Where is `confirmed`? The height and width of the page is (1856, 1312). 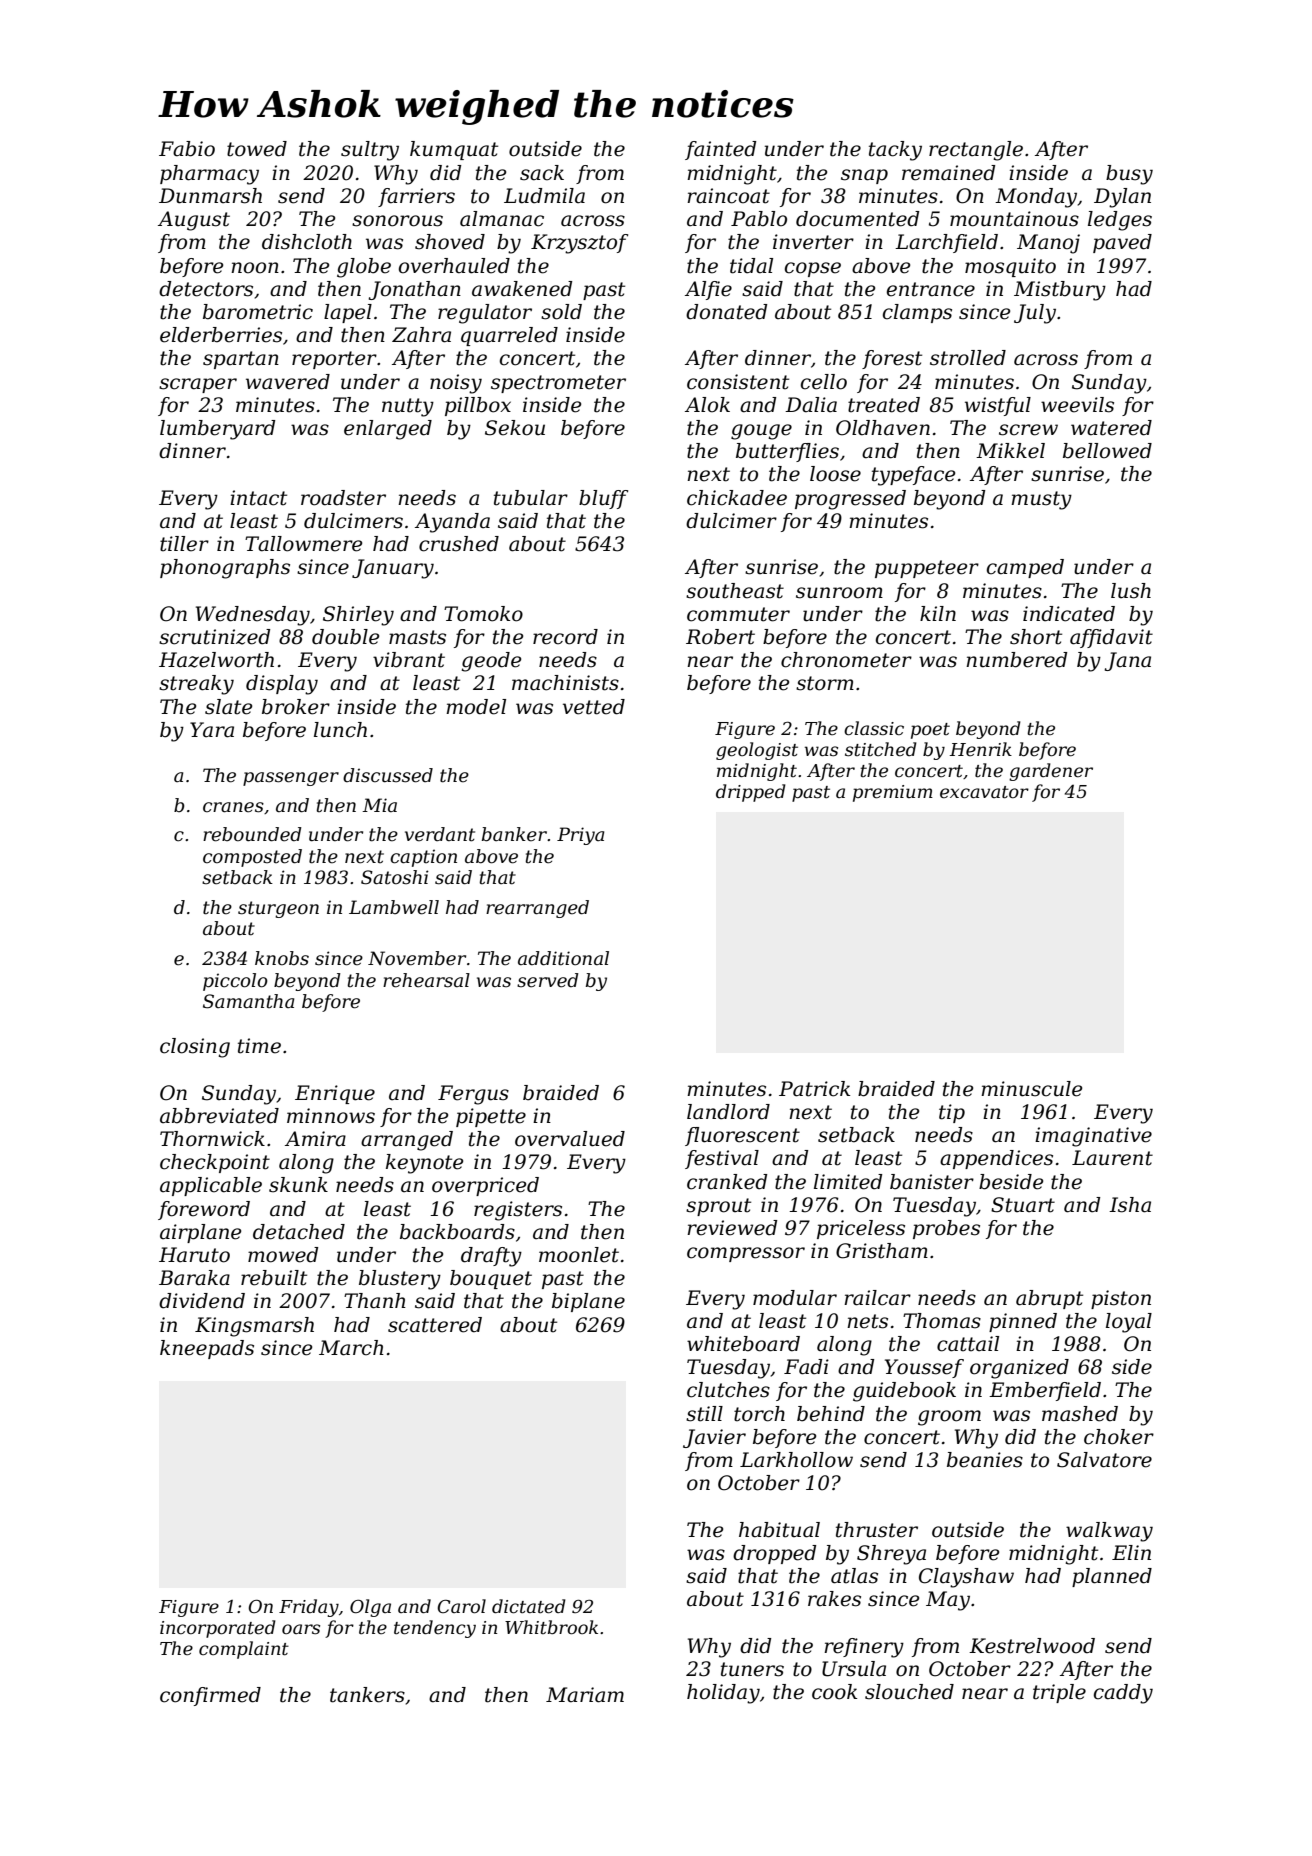 confirmed is located at coordinates (210, 1696).
